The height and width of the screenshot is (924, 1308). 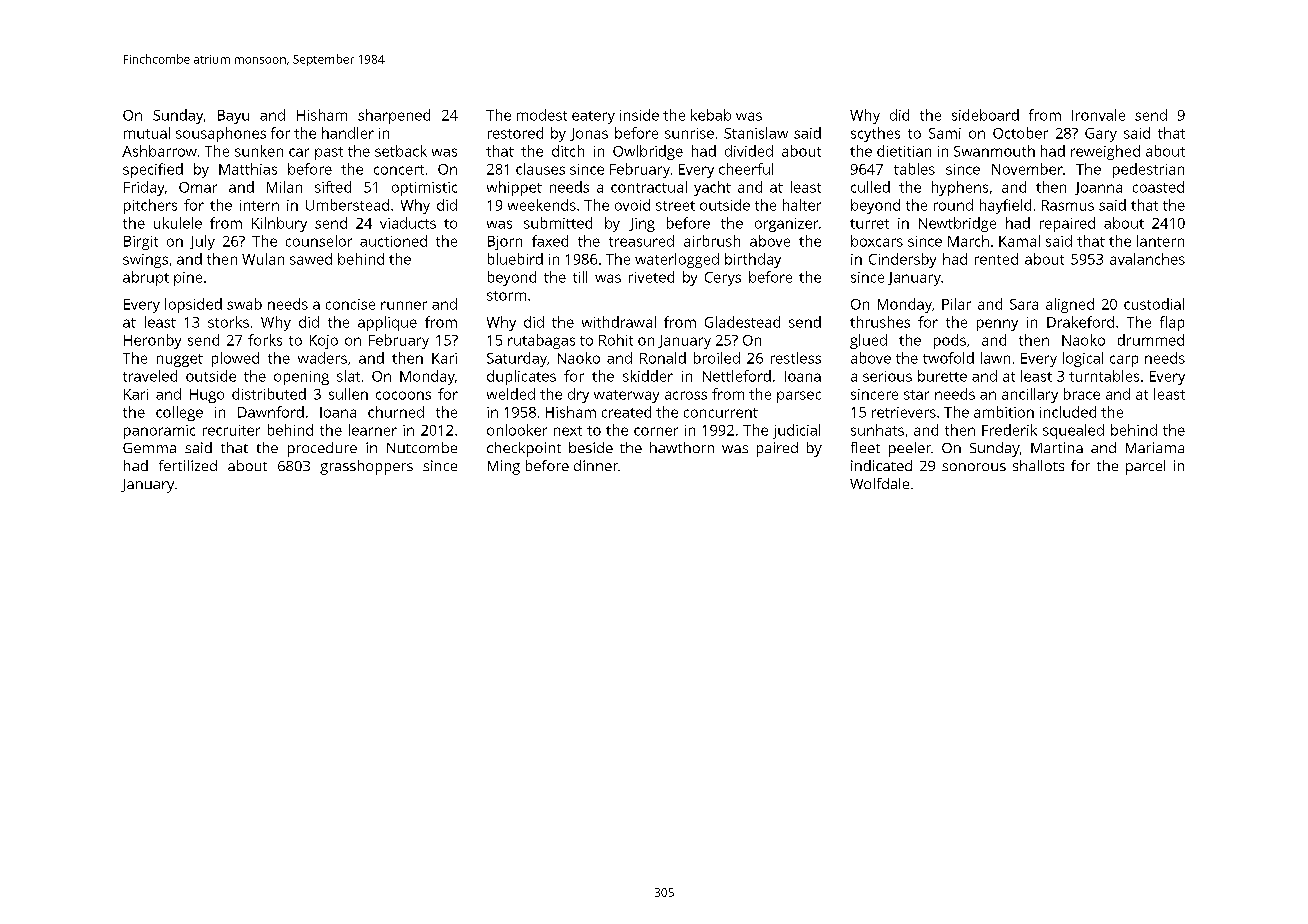 I want to click on concise, so click(x=350, y=304).
